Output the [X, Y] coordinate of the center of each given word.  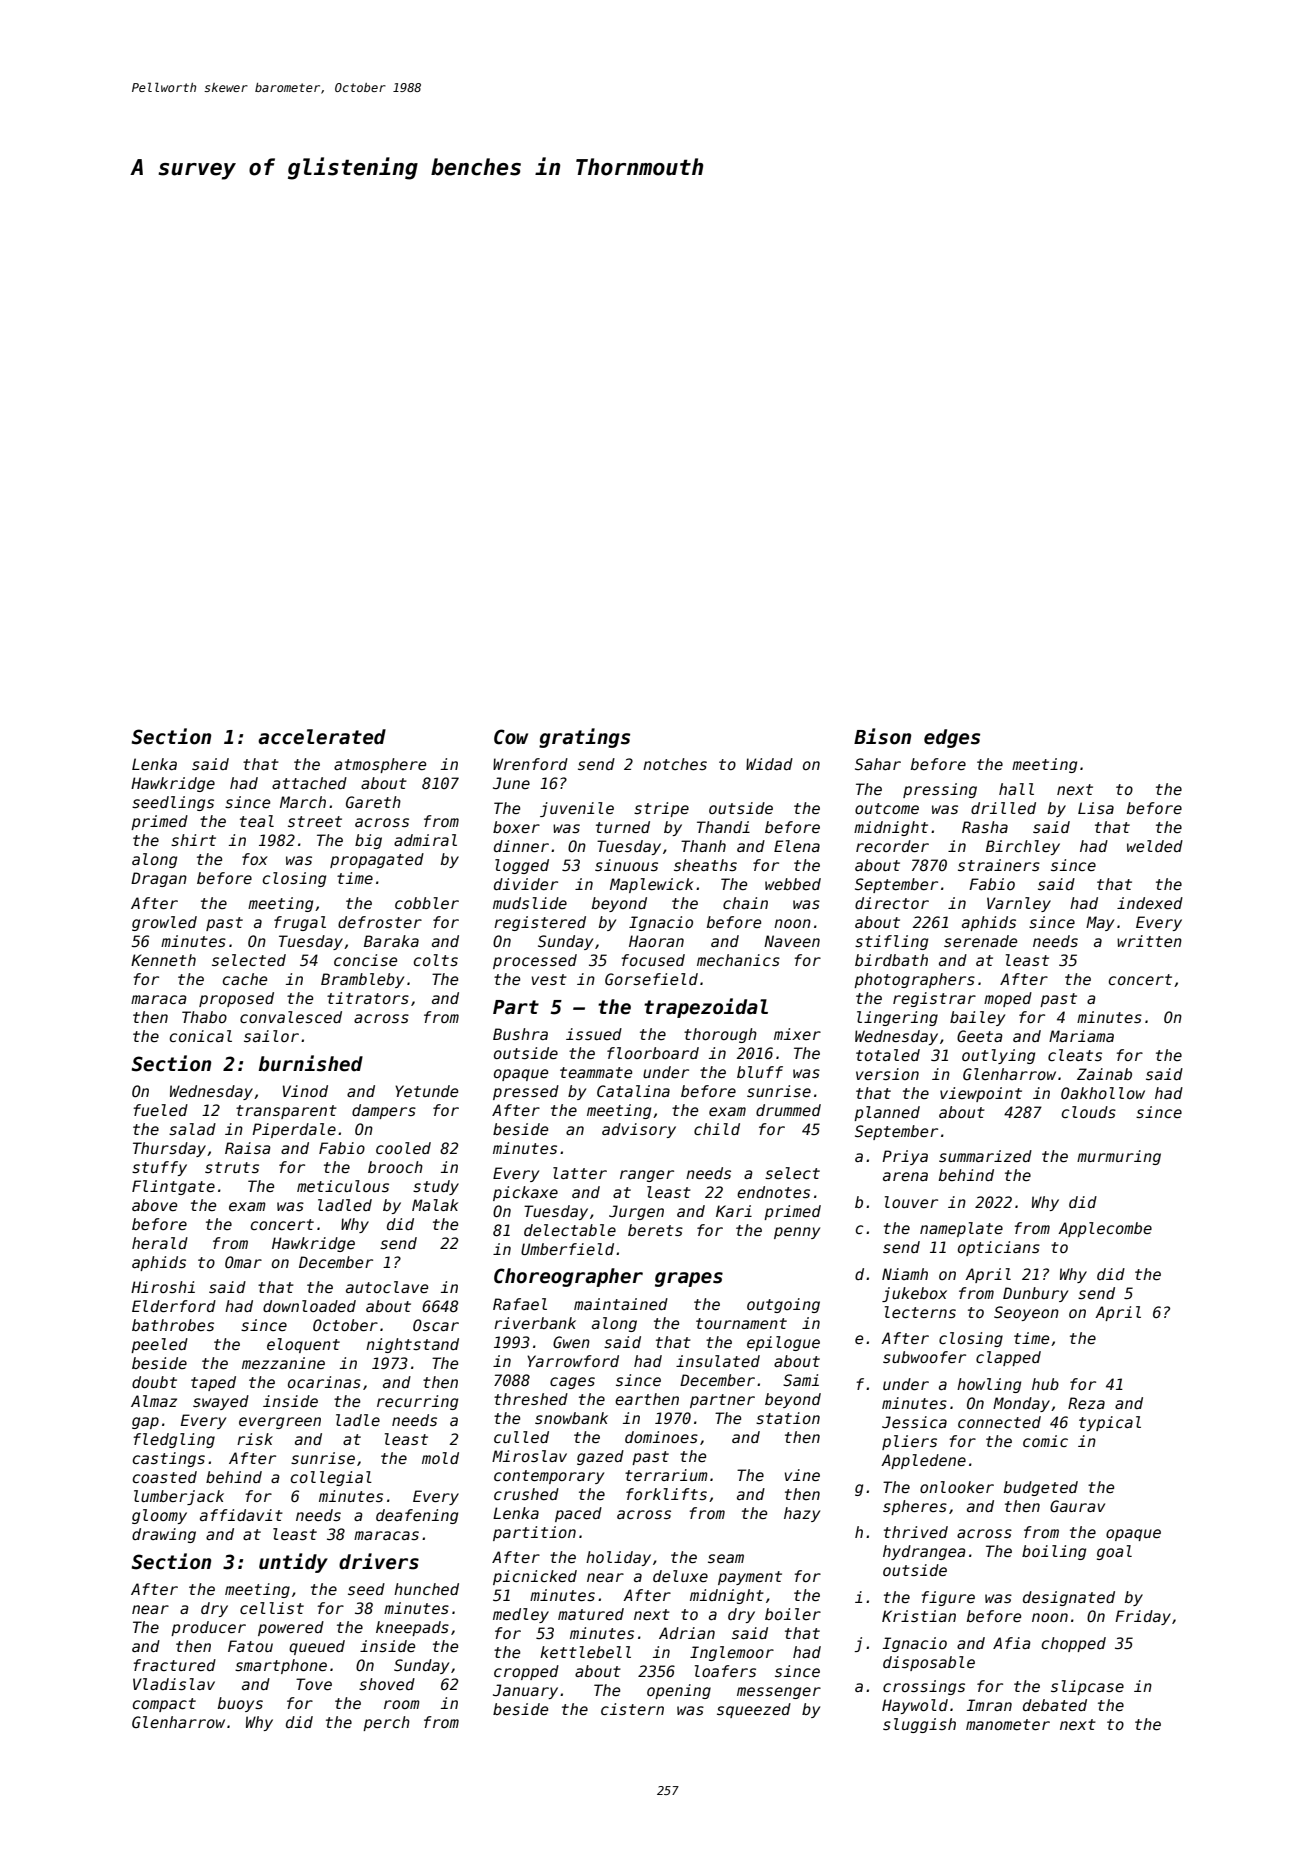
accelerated [322, 737]
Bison [882, 736]
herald [160, 1243]
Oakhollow [1103, 1093]
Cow [511, 737]
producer [208, 1628]
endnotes [773, 1192]
